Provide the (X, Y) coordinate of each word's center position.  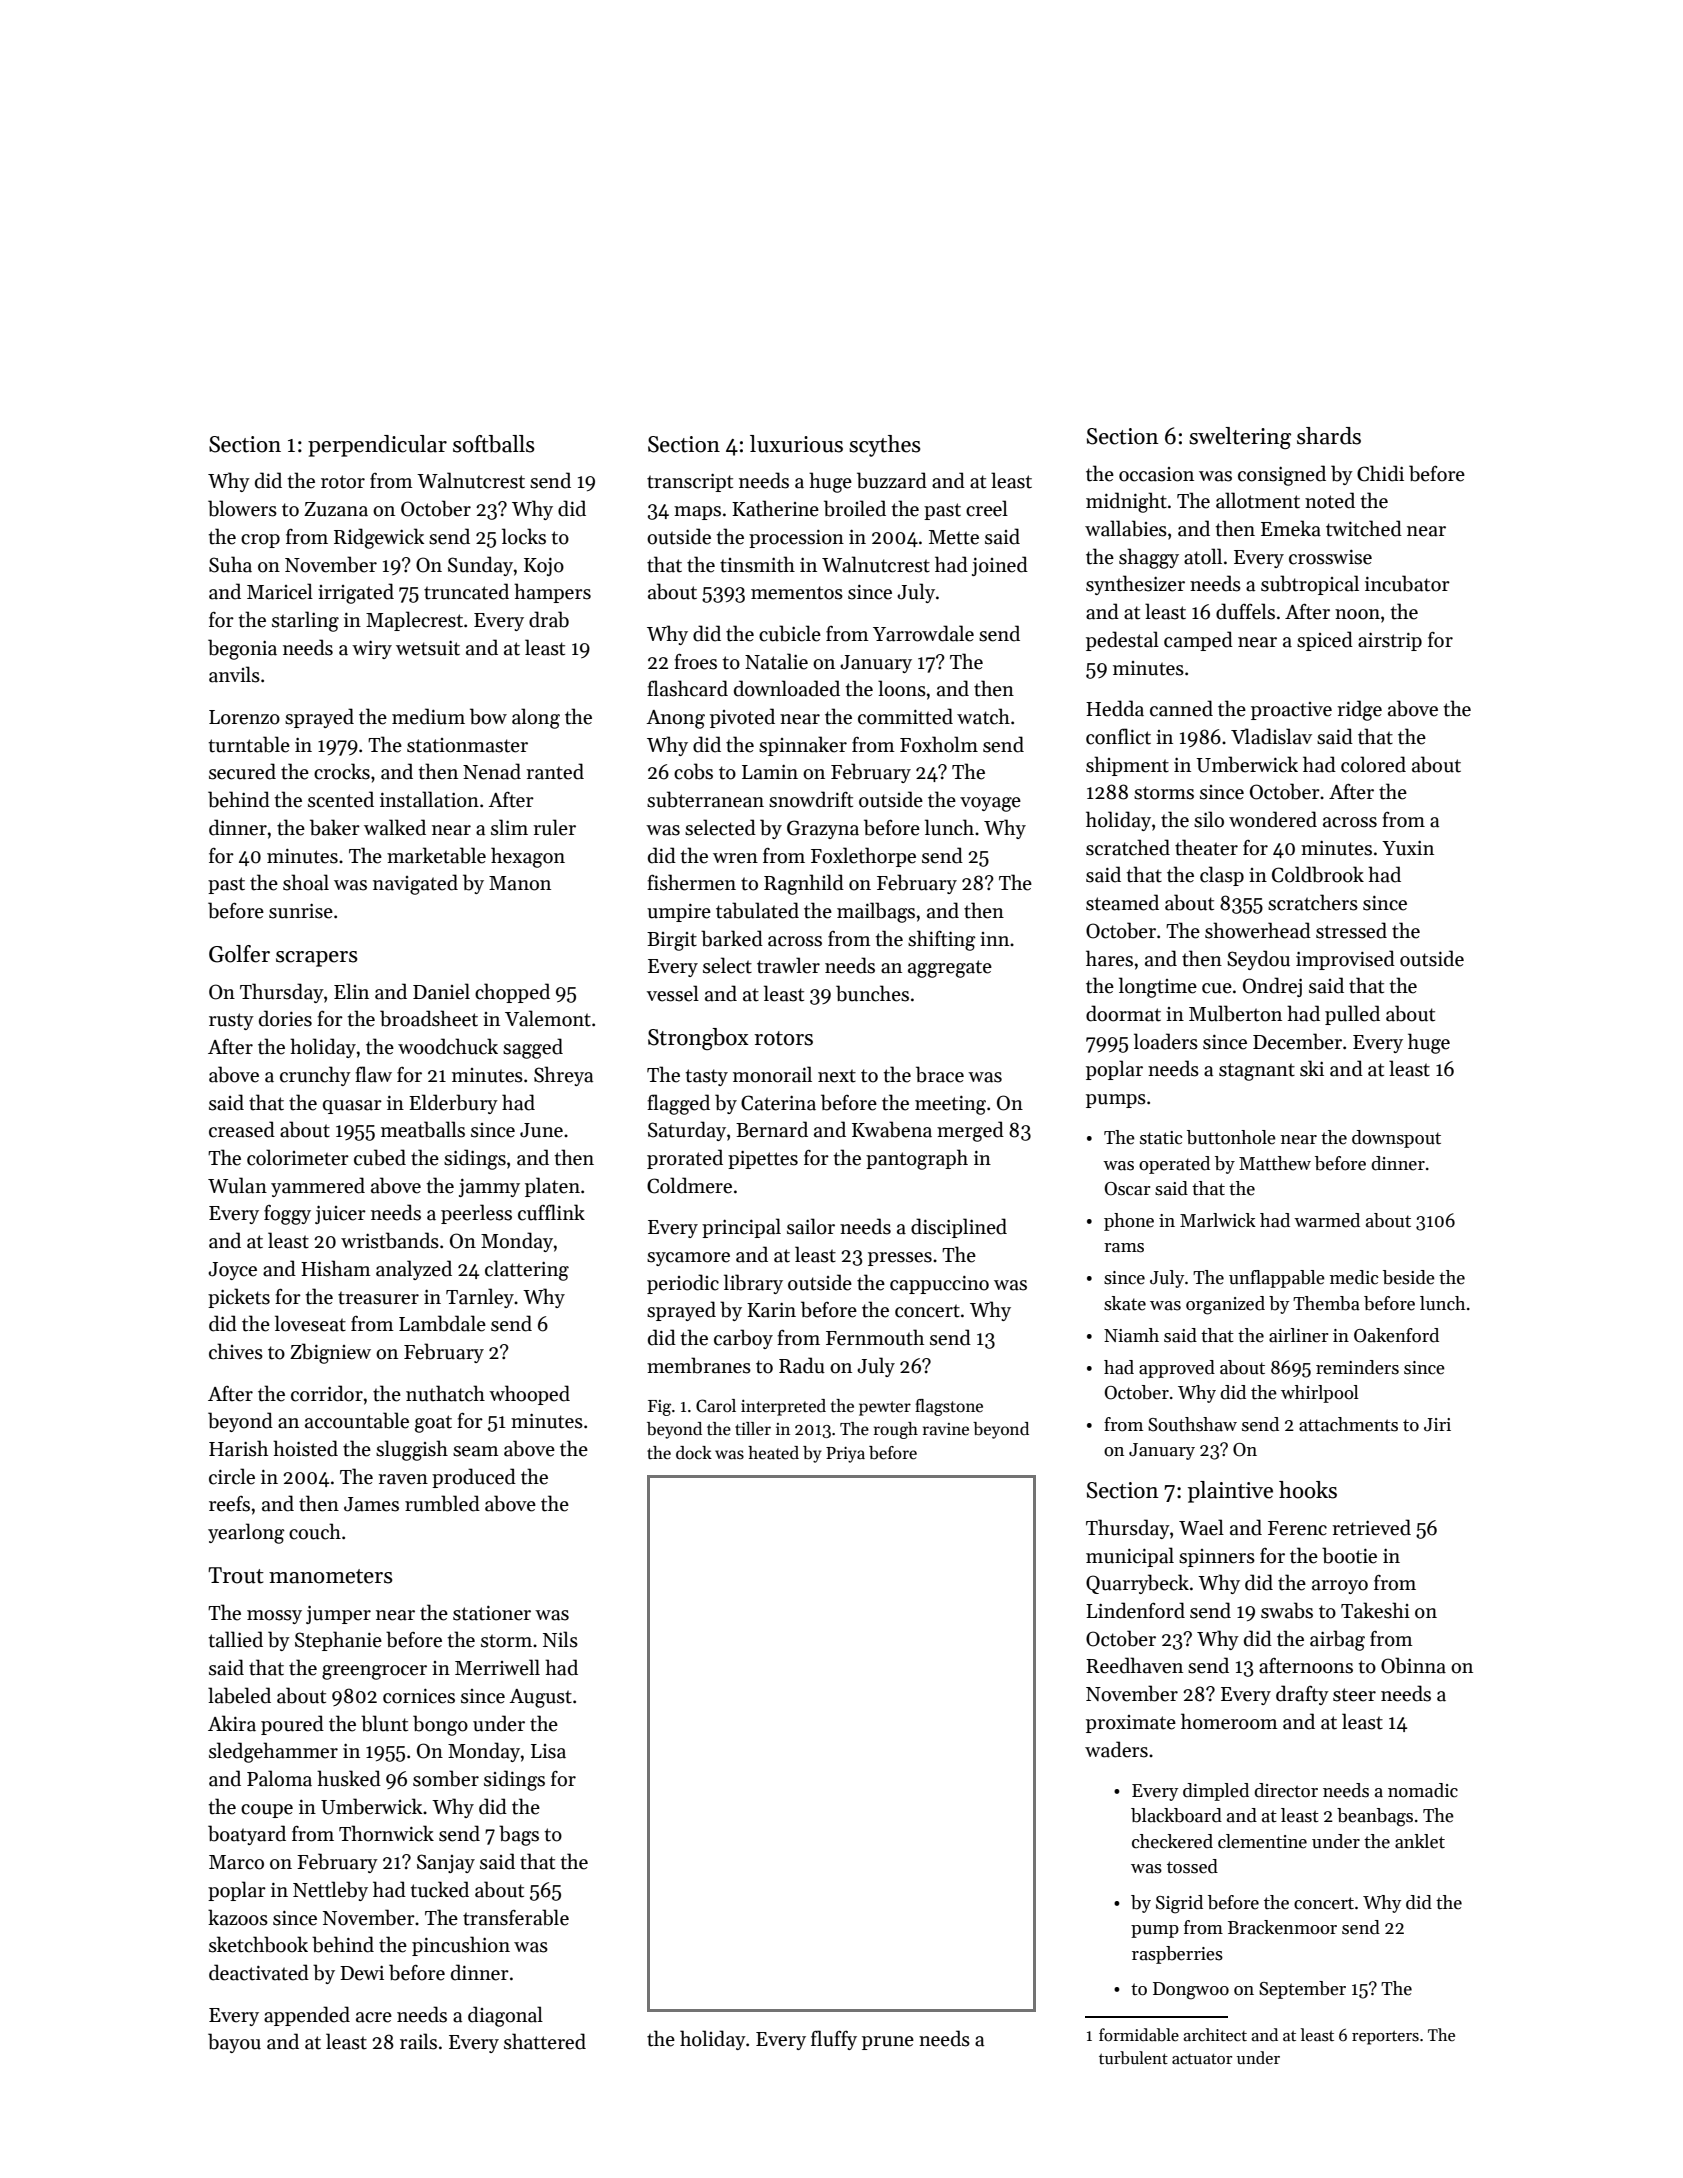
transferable (516, 1917)
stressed (1351, 930)
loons (902, 688)
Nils (560, 1639)
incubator (1407, 583)
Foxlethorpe (863, 857)
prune (888, 2043)
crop (260, 541)
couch (315, 1531)
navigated (415, 884)
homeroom (1229, 1721)
